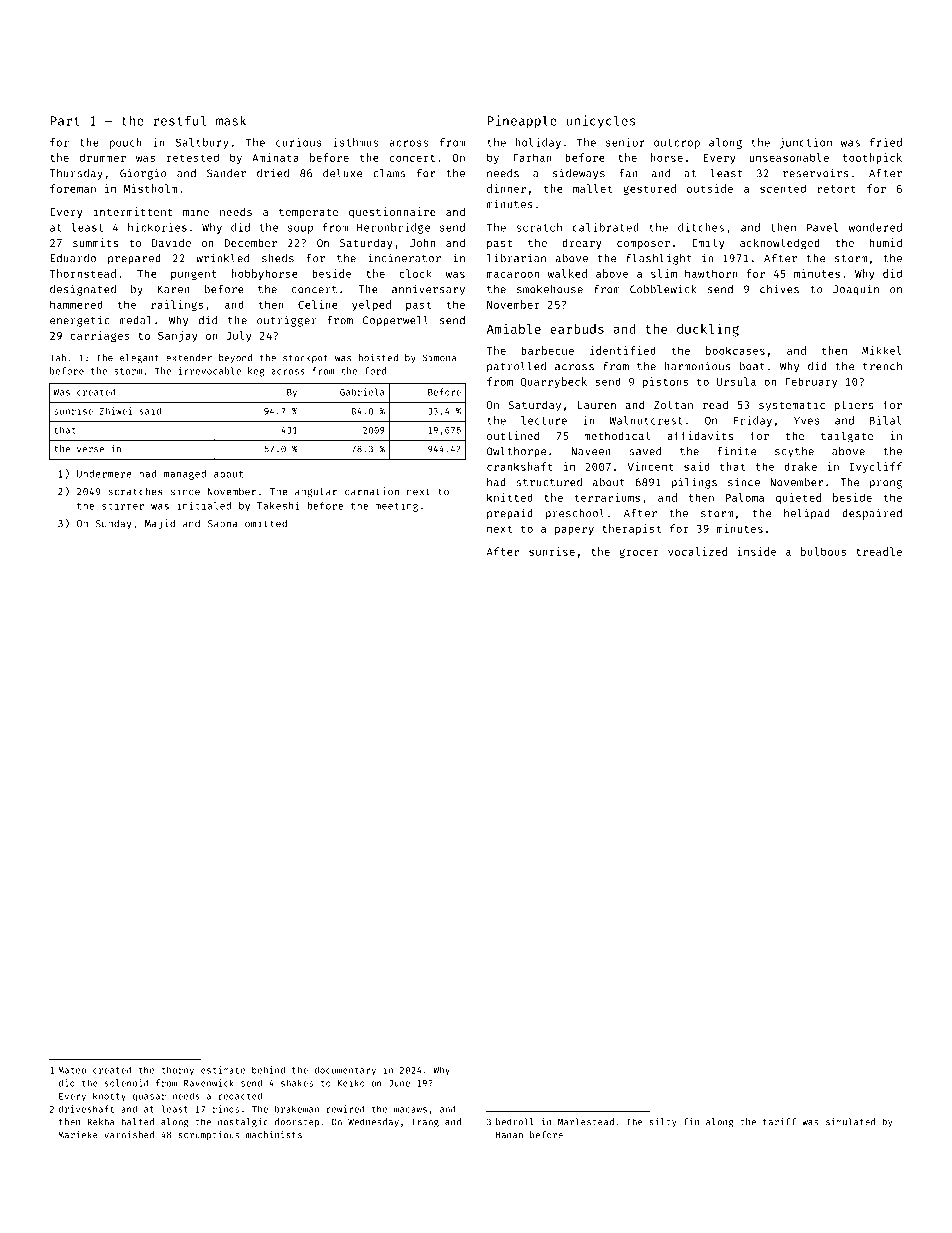 Image resolution: width=952 pixels, height=1233 pixels. I want to click on preschool, so click(575, 514).
